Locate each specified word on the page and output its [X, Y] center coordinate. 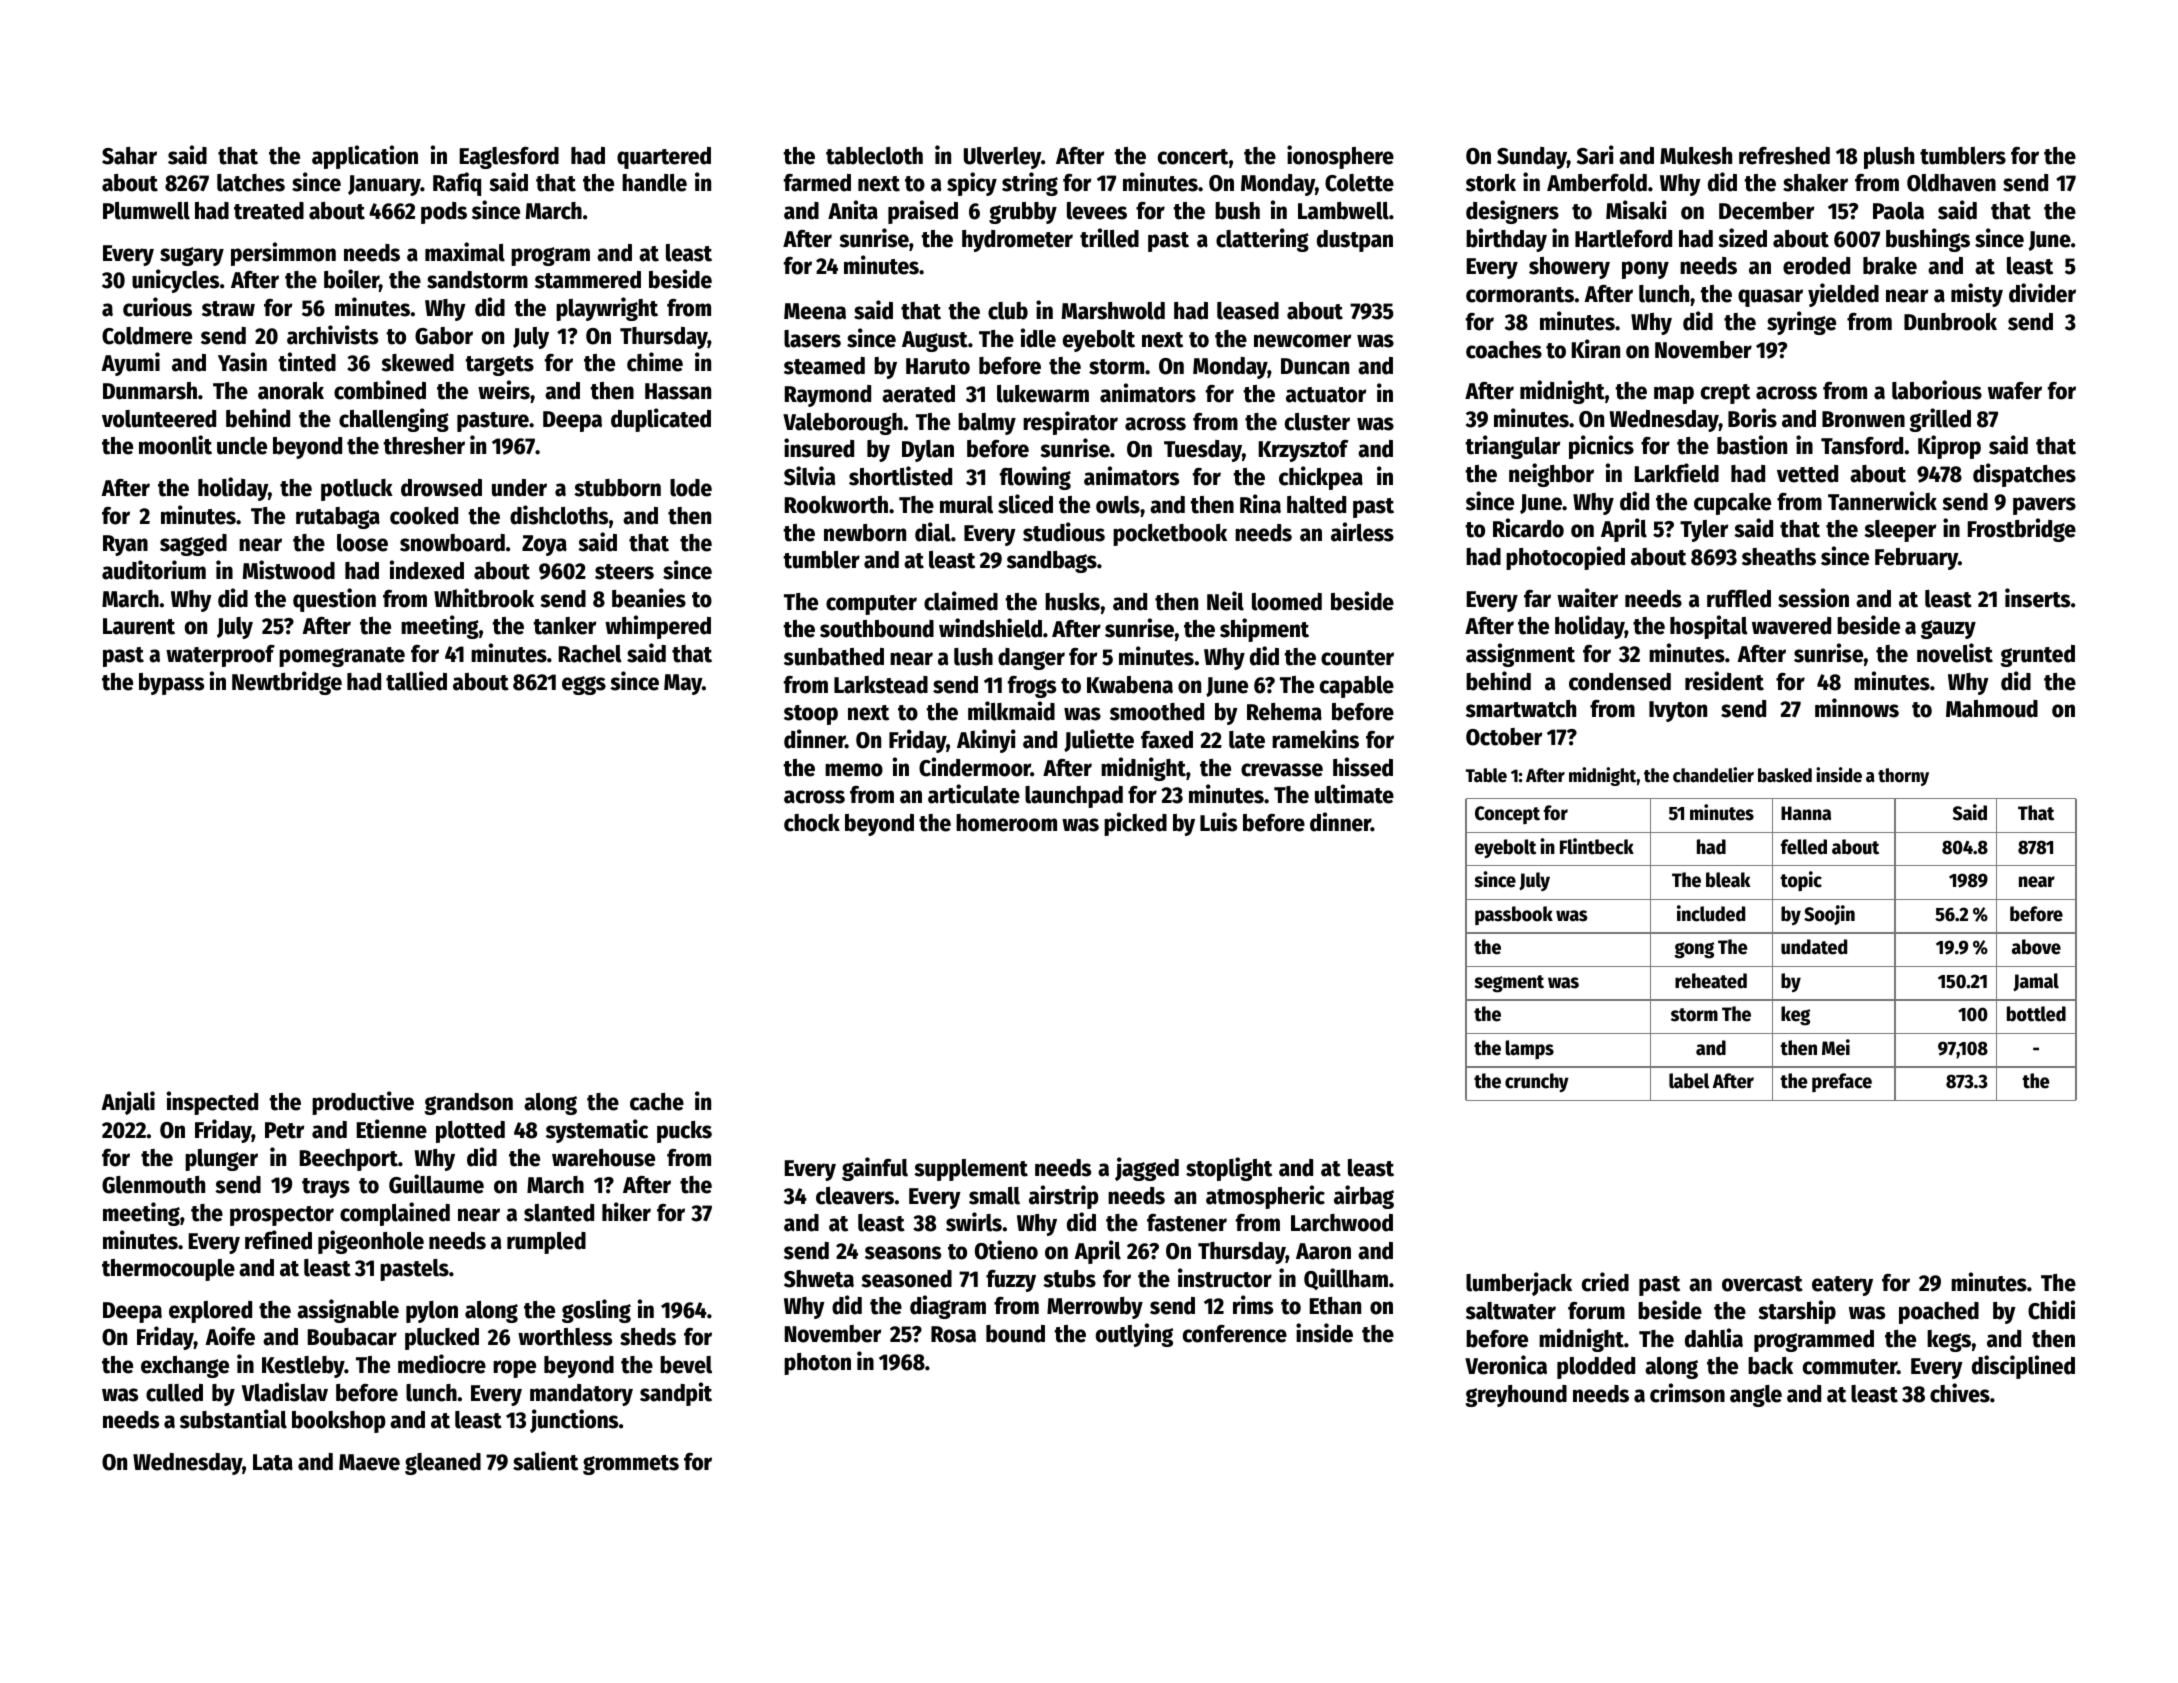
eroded [1816, 266]
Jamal [2036, 982]
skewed [417, 363]
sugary [192, 256]
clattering [1262, 240]
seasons [903, 1253]
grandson [468, 1104]
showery [1569, 268]
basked [1785, 775]
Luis [1218, 822]
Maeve [369, 1462]
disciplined [2023, 1367]
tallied [416, 681]
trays [326, 1188]
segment [1509, 984]
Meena [815, 311]
